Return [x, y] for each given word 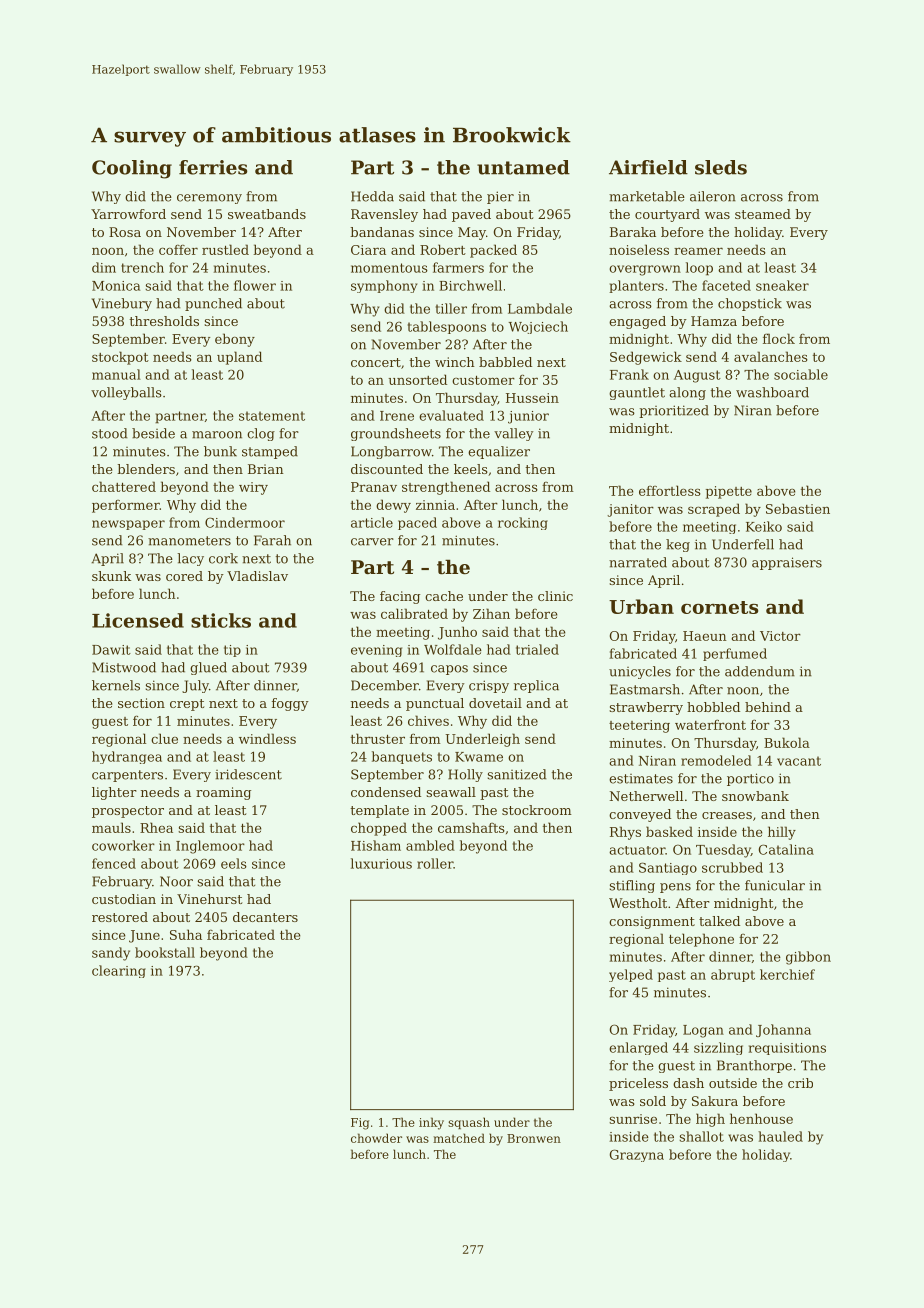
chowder [376, 1138]
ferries [213, 167]
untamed [523, 167]
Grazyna [637, 1155]
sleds [721, 167]
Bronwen [534, 1138]
